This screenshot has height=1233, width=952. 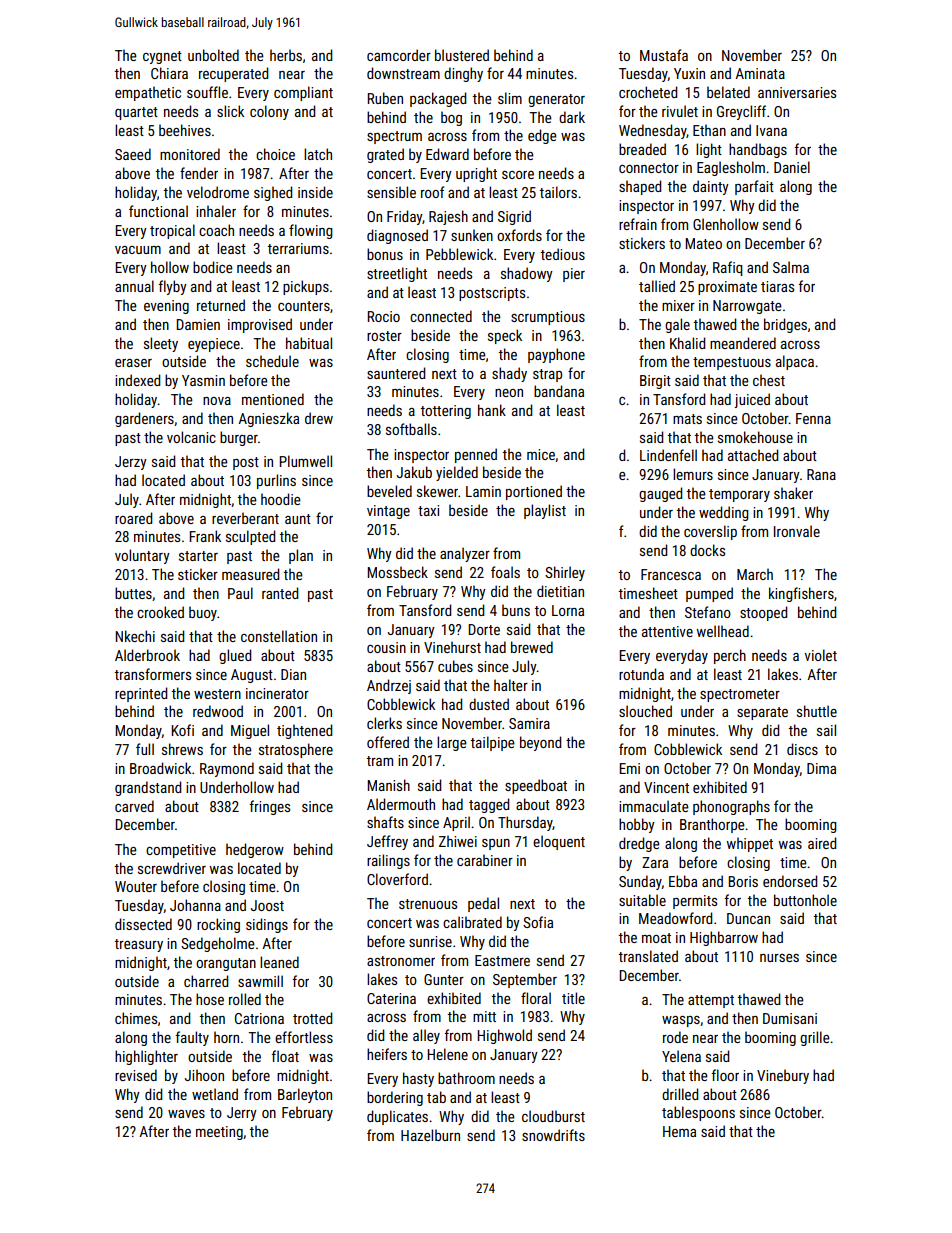 What do you see at coordinates (655, 382) in the screenshot?
I see `Birgit` at bounding box center [655, 382].
